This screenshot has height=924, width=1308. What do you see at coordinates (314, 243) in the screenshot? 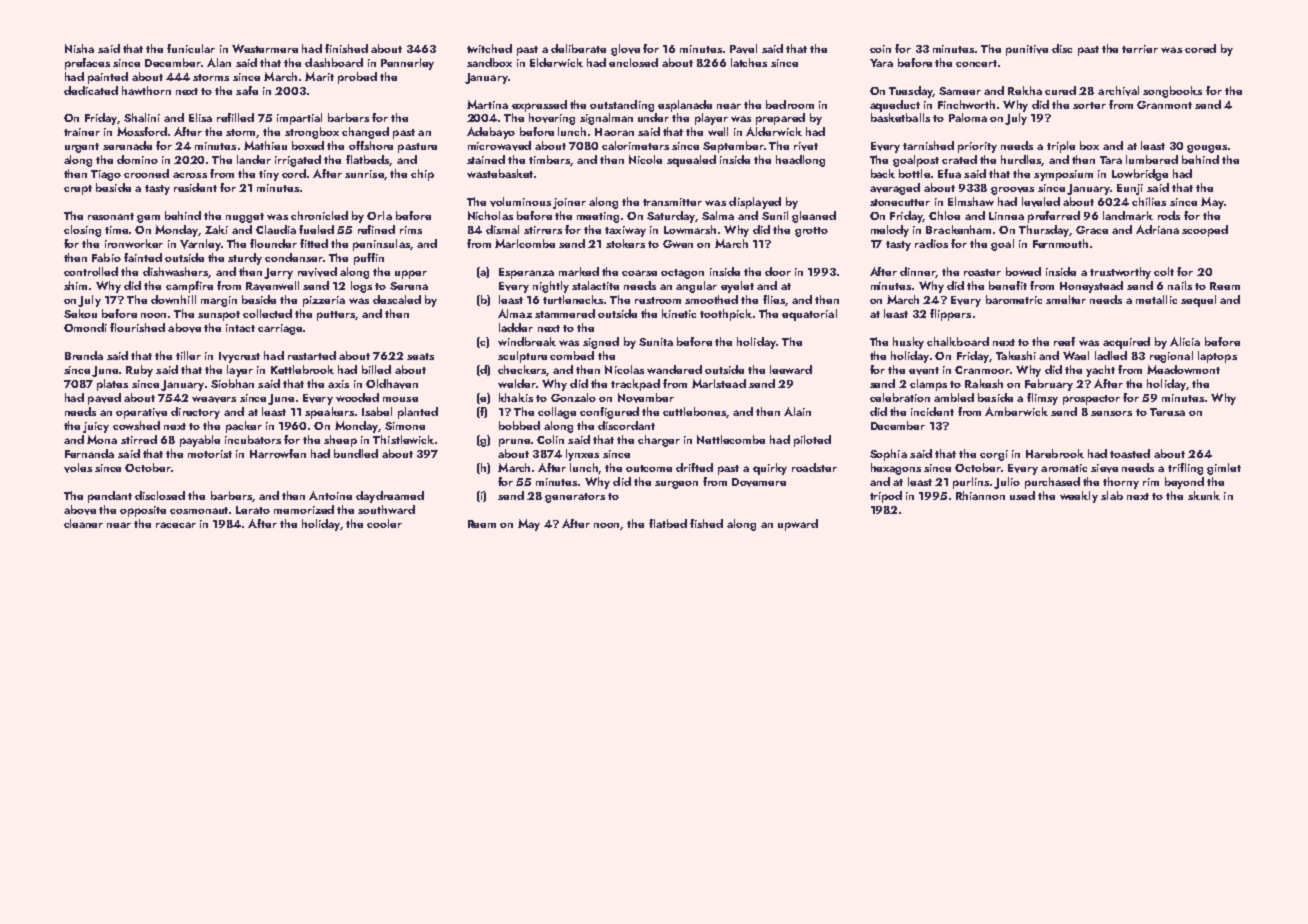
I see `fitted` at bounding box center [314, 243].
